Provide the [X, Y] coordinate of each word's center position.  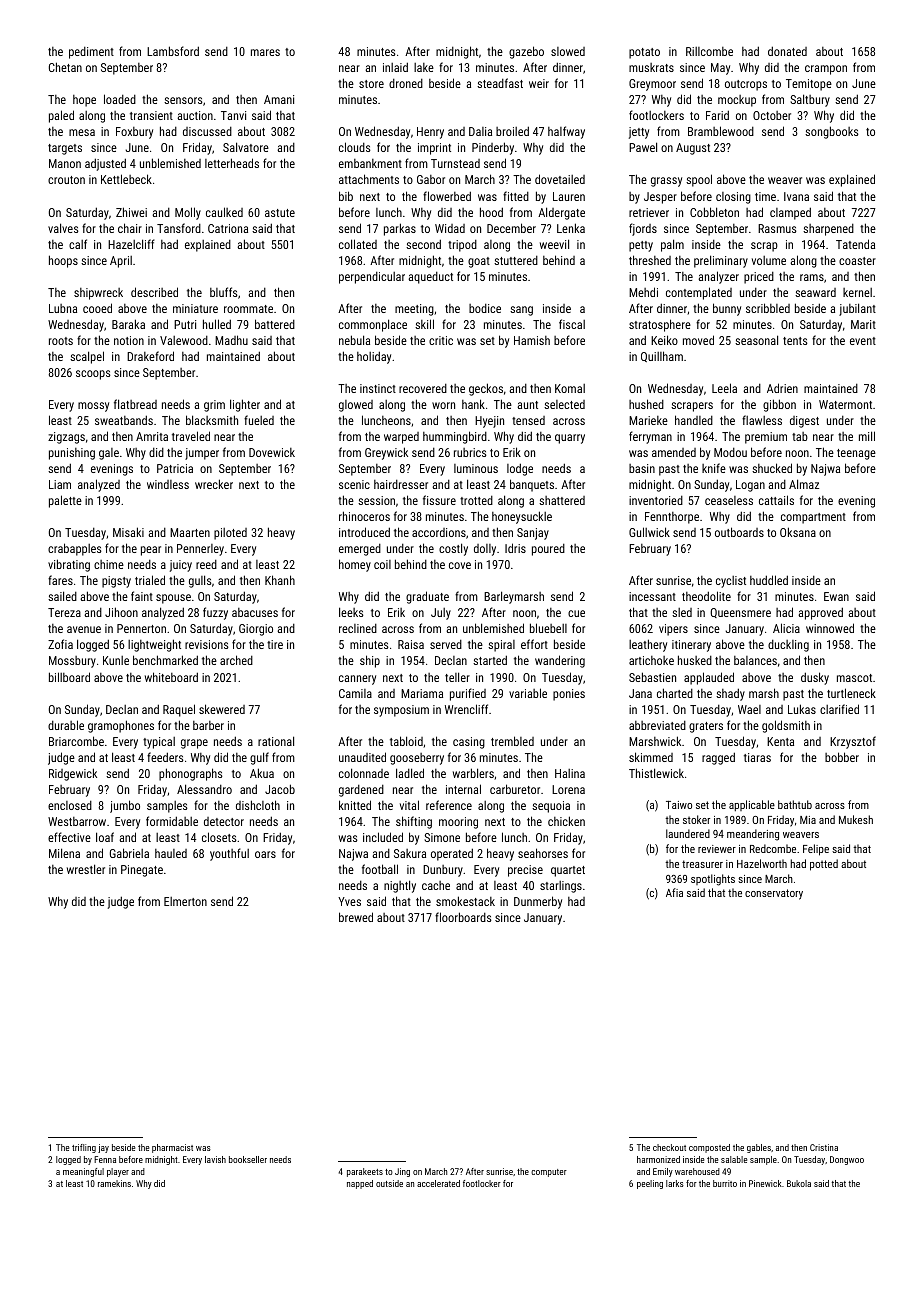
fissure [439, 500]
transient [151, 115]
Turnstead [455, 163]
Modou [730, 452]
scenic [354, 484]
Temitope [809, 85]
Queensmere [740, 613]
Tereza [64, 612]
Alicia [786, 628]
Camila [355, 693]
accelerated [438, 1183]
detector [224, 821]
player [118, 1172]
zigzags [66, 438]
